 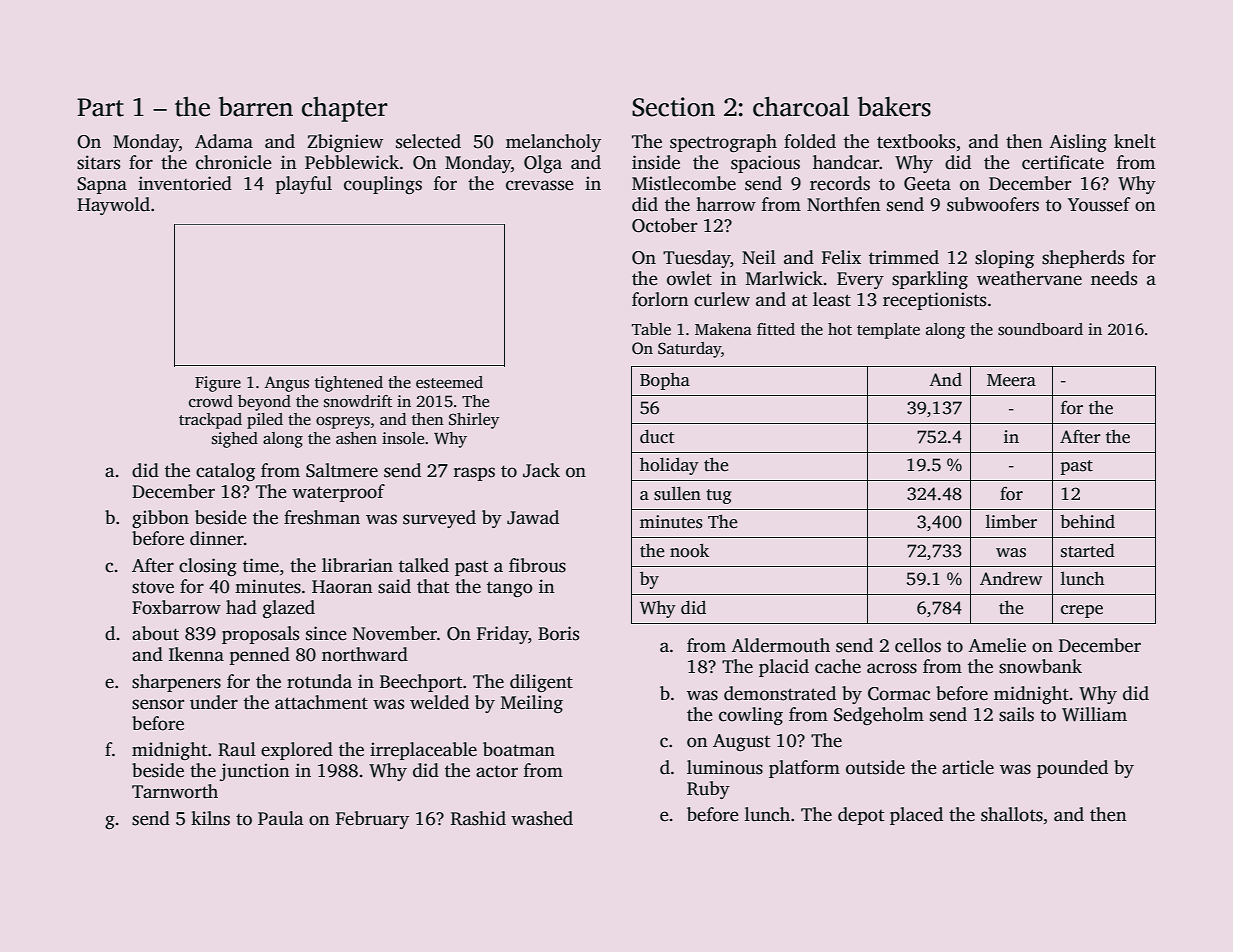 What do you see at coordinates (1011, 522) in the screenshot?
I see `limber` at bounding box center [1011, 522].
